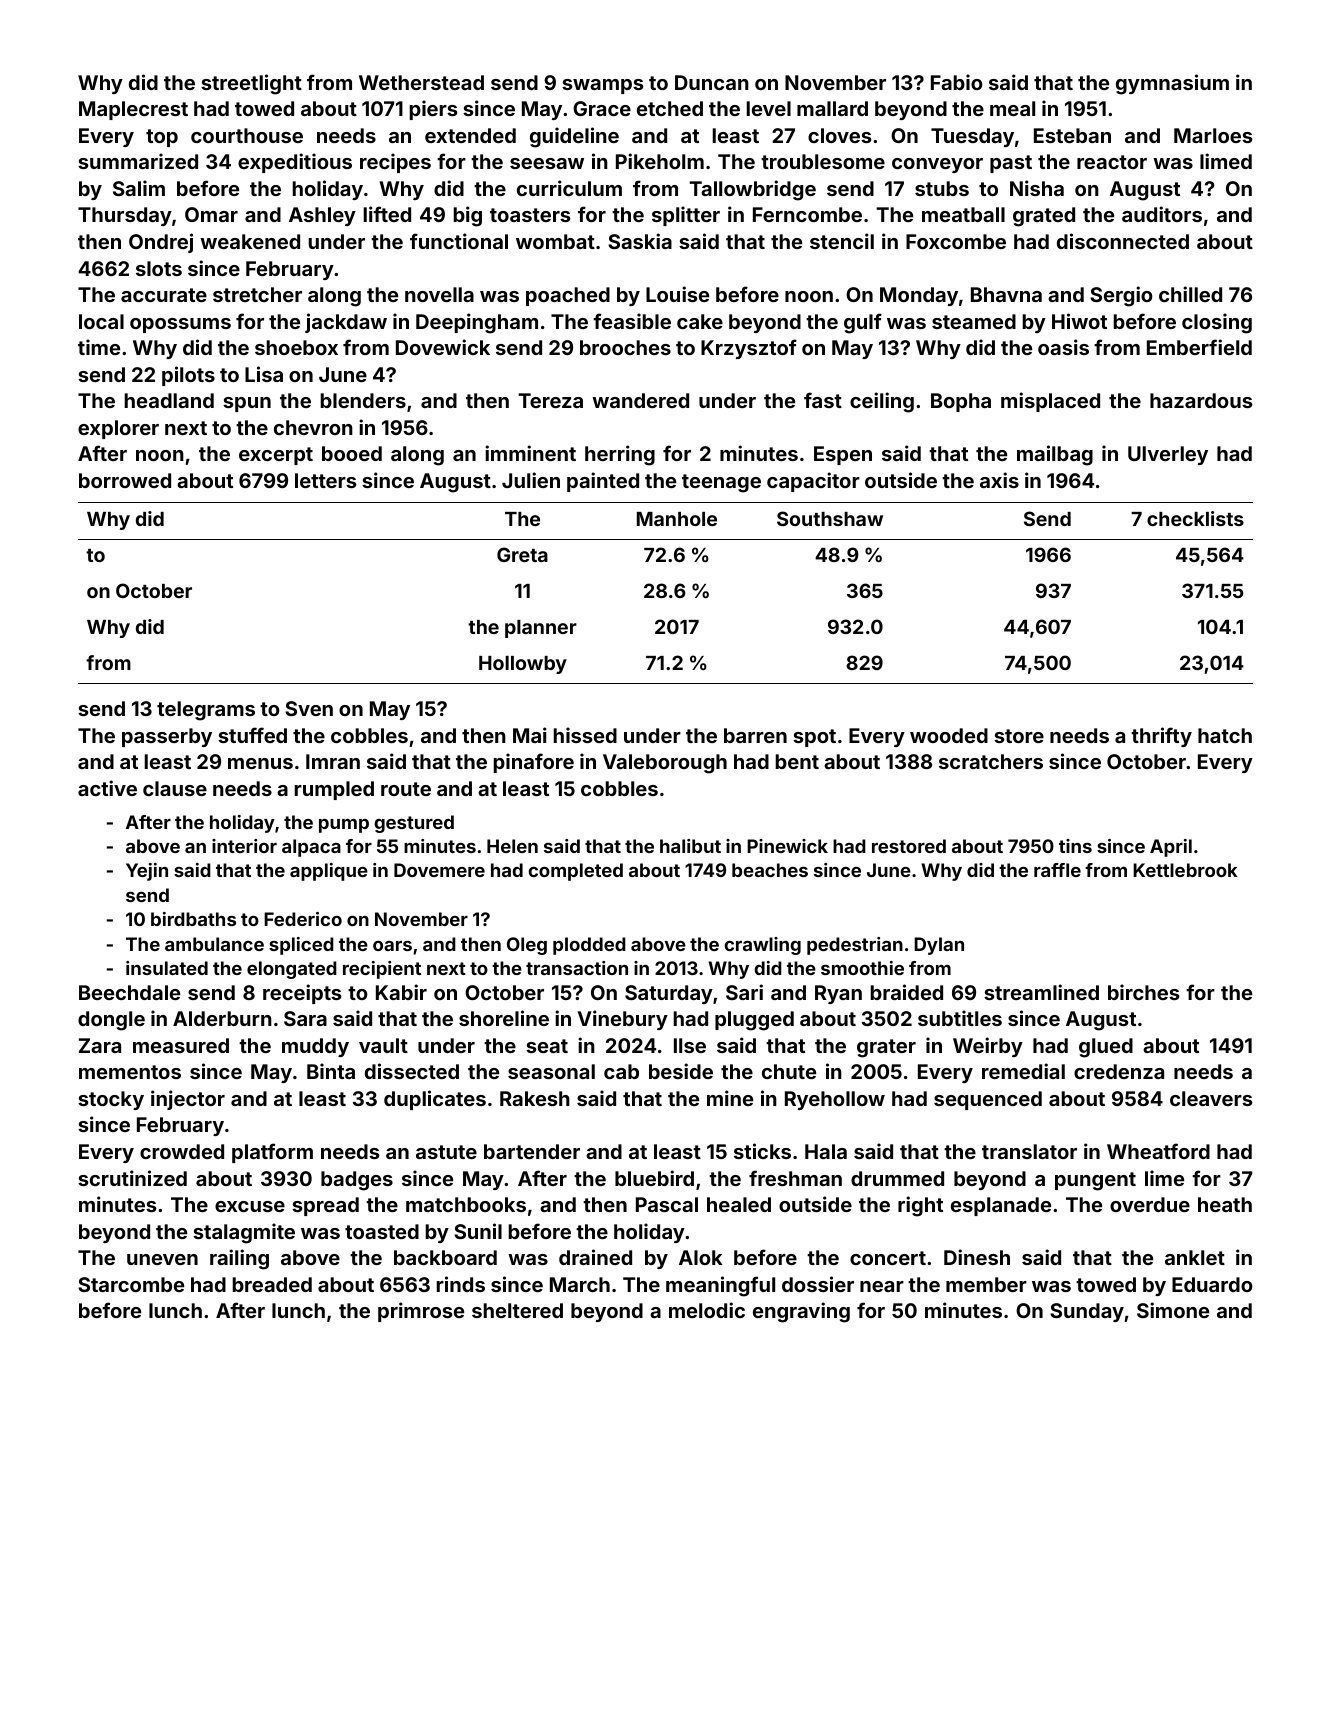 This screenshot has width=1331, height=1723. Describe the element at coordinates (512, 846) in the screenshot. I see `Helen` at that location.
